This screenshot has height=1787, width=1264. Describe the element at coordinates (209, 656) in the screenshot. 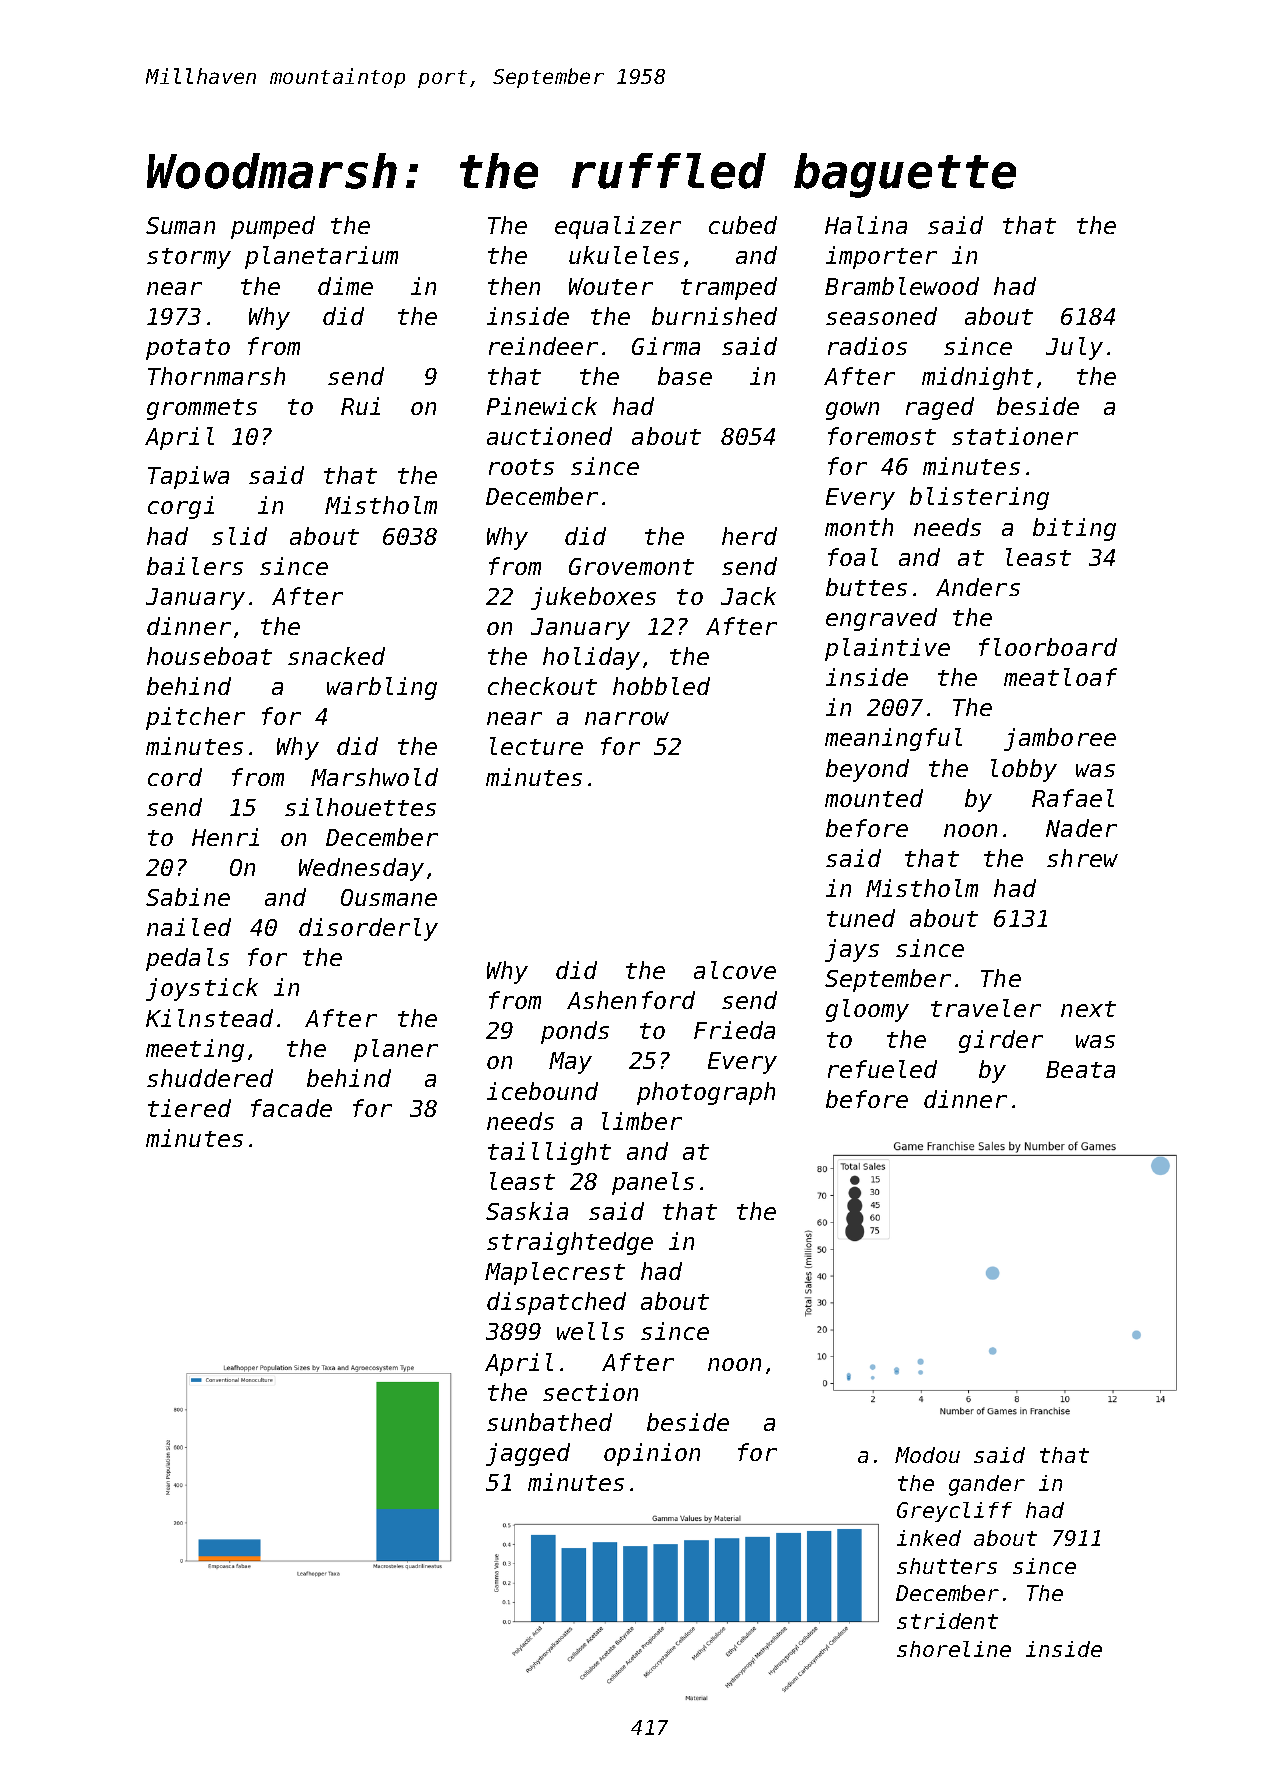

I see `houseboat` at that location.
